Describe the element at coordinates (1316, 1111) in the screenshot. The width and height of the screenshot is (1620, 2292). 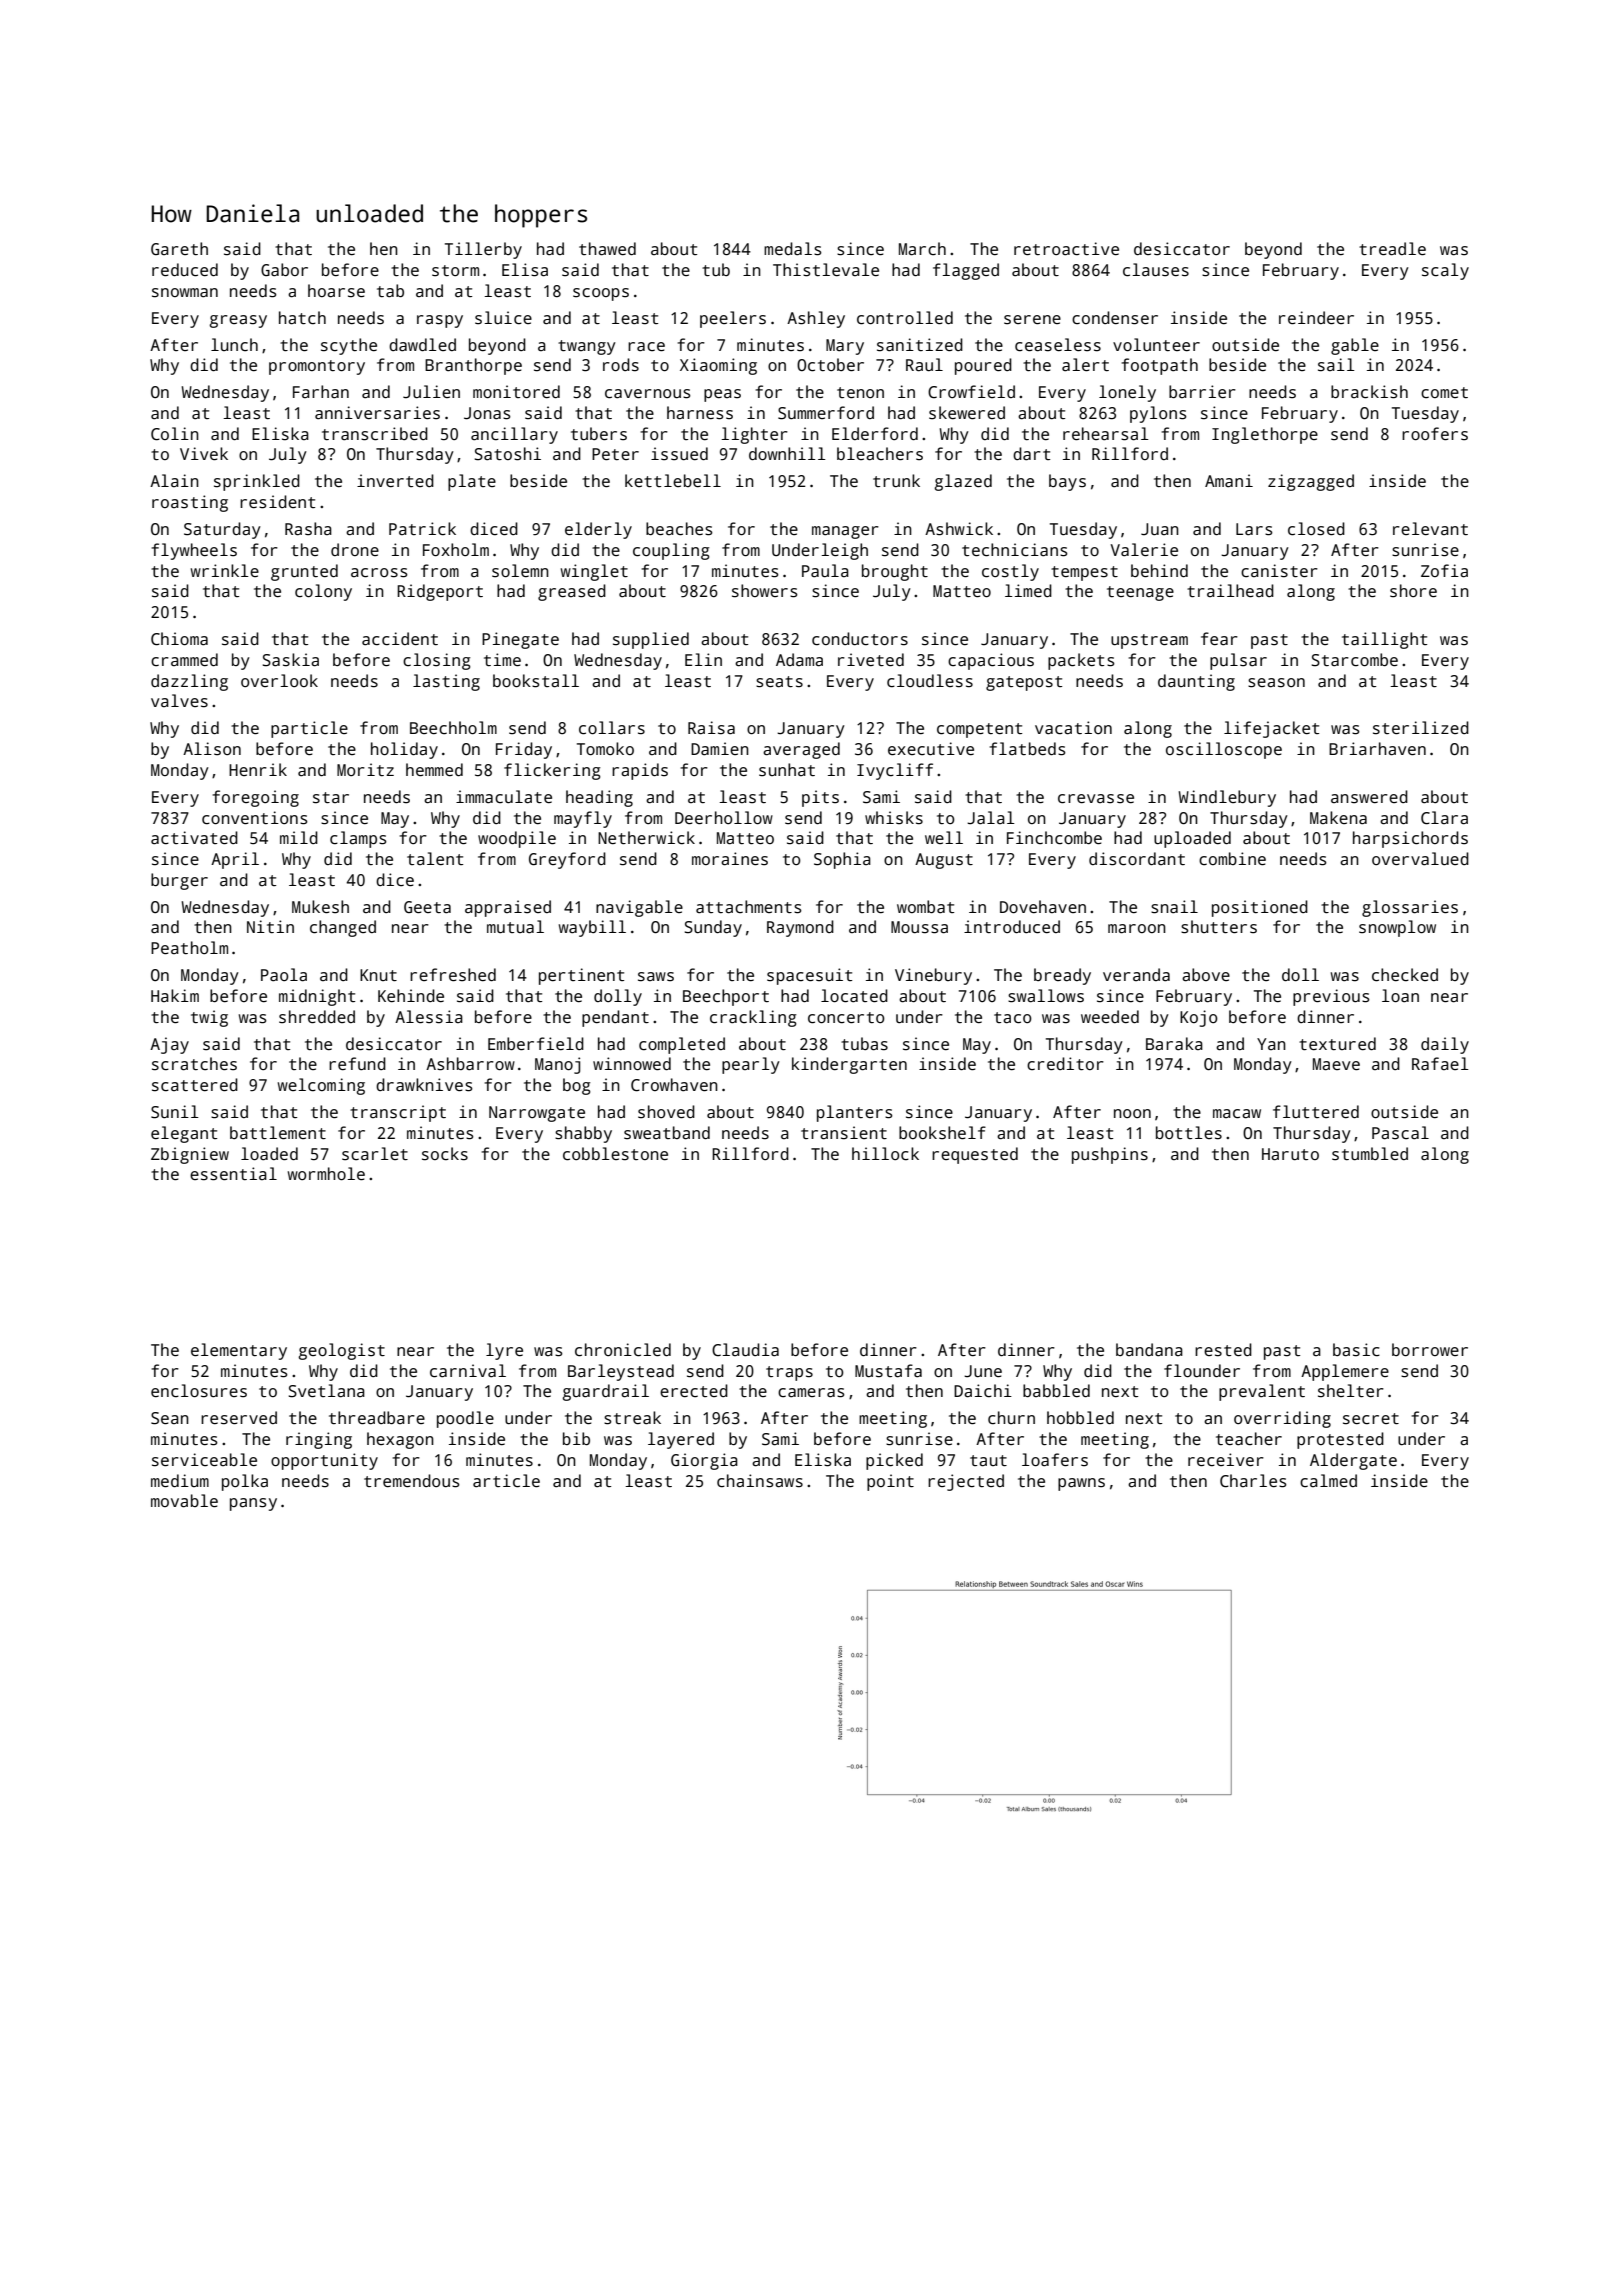
I see `fluttered` at that location.
